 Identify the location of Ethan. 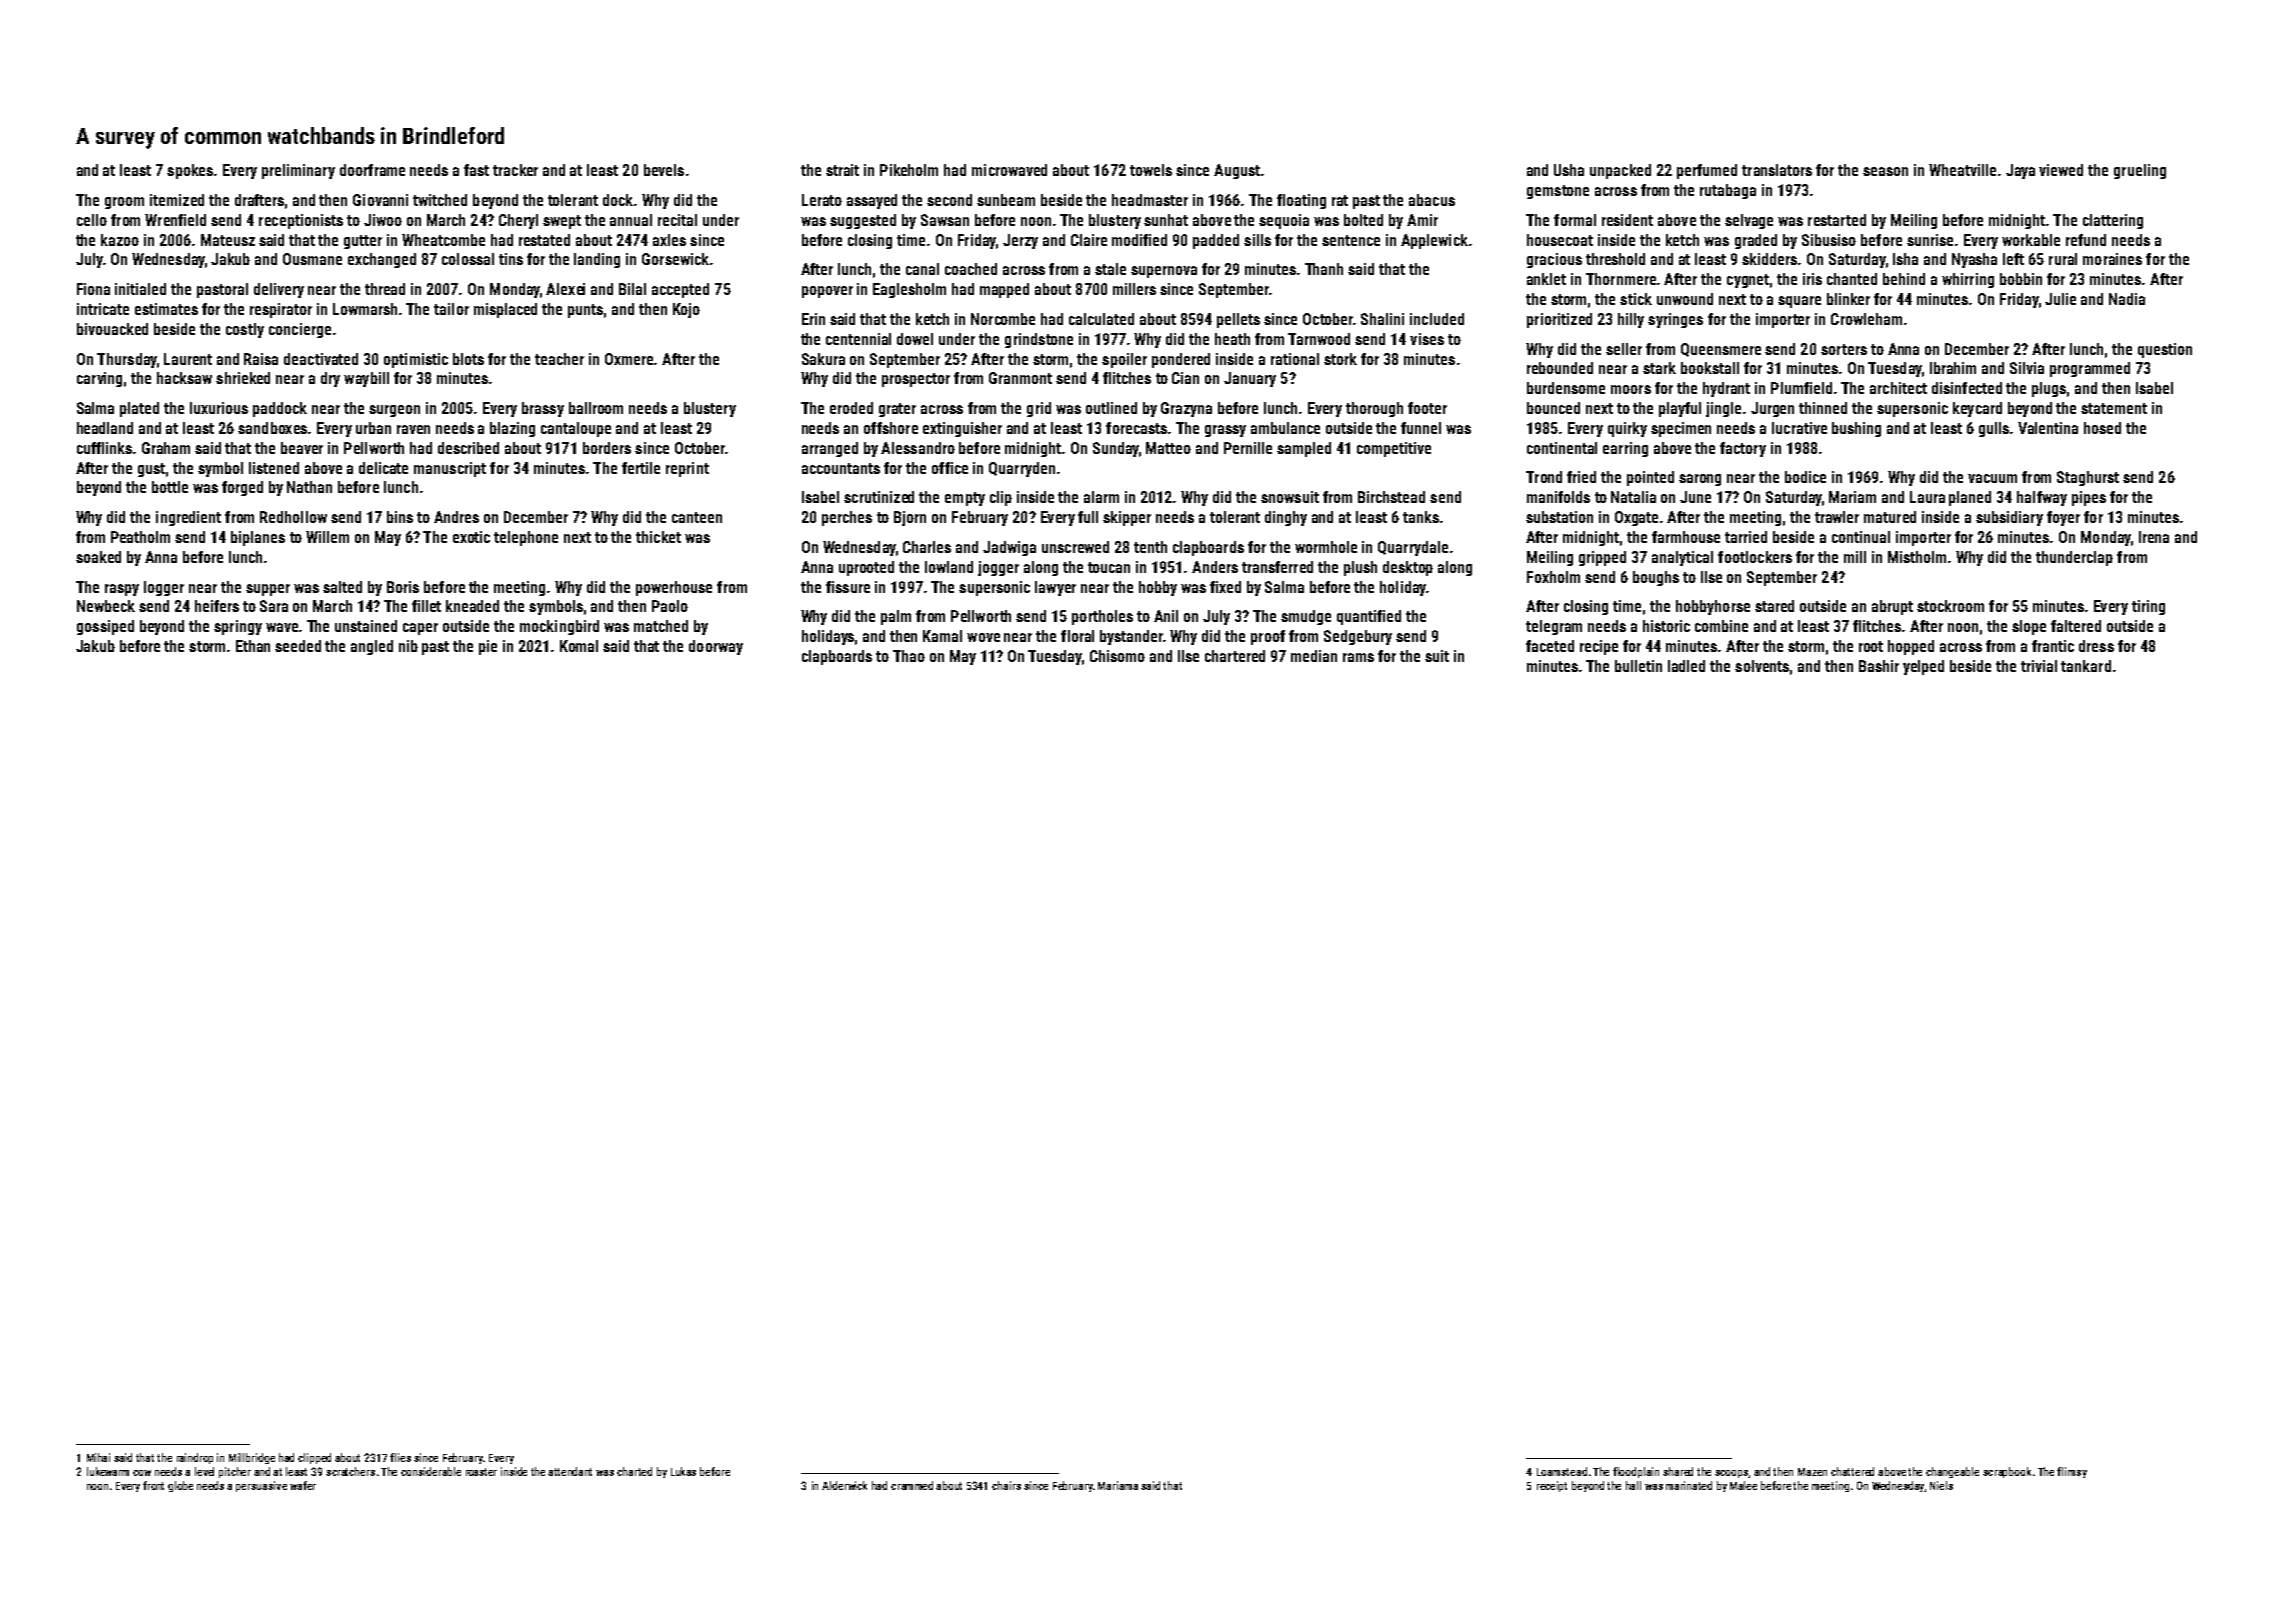
(253, 646).
